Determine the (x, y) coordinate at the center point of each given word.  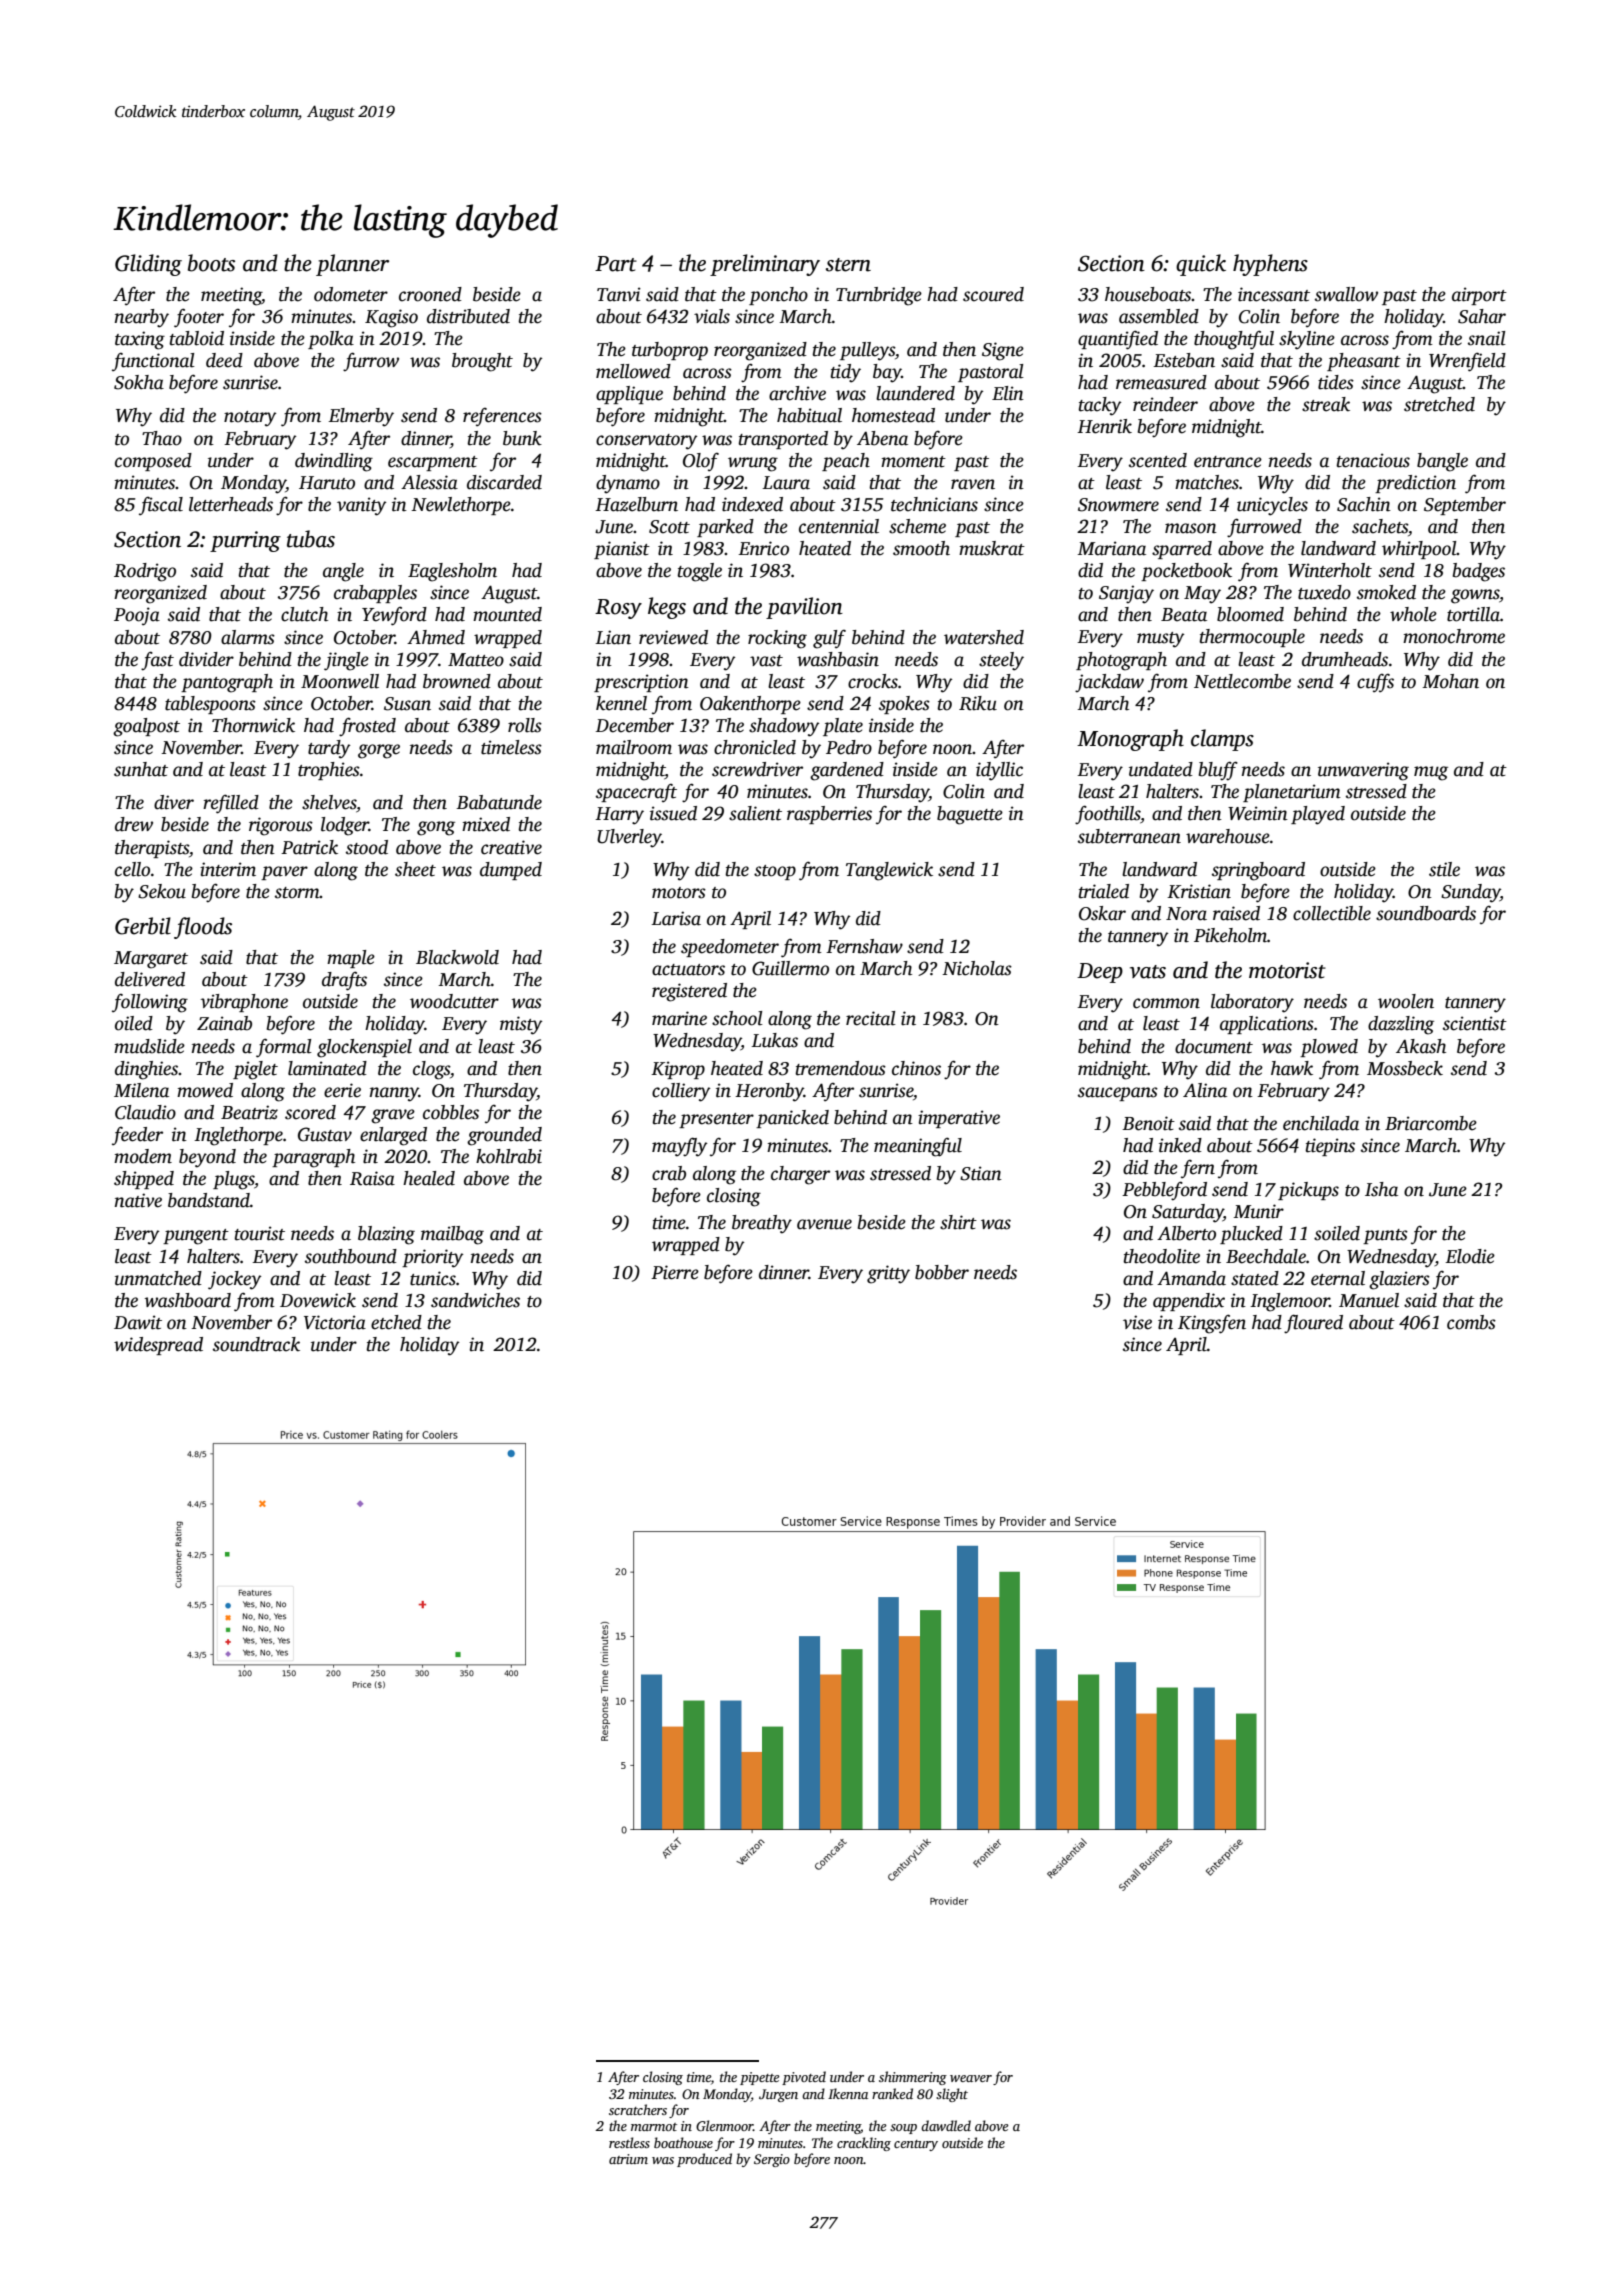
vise (1137, 1322)
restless (629, 2142)
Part (616, 264)
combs (1471, 1322)
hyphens (1270, 265)
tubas (311, 539)
